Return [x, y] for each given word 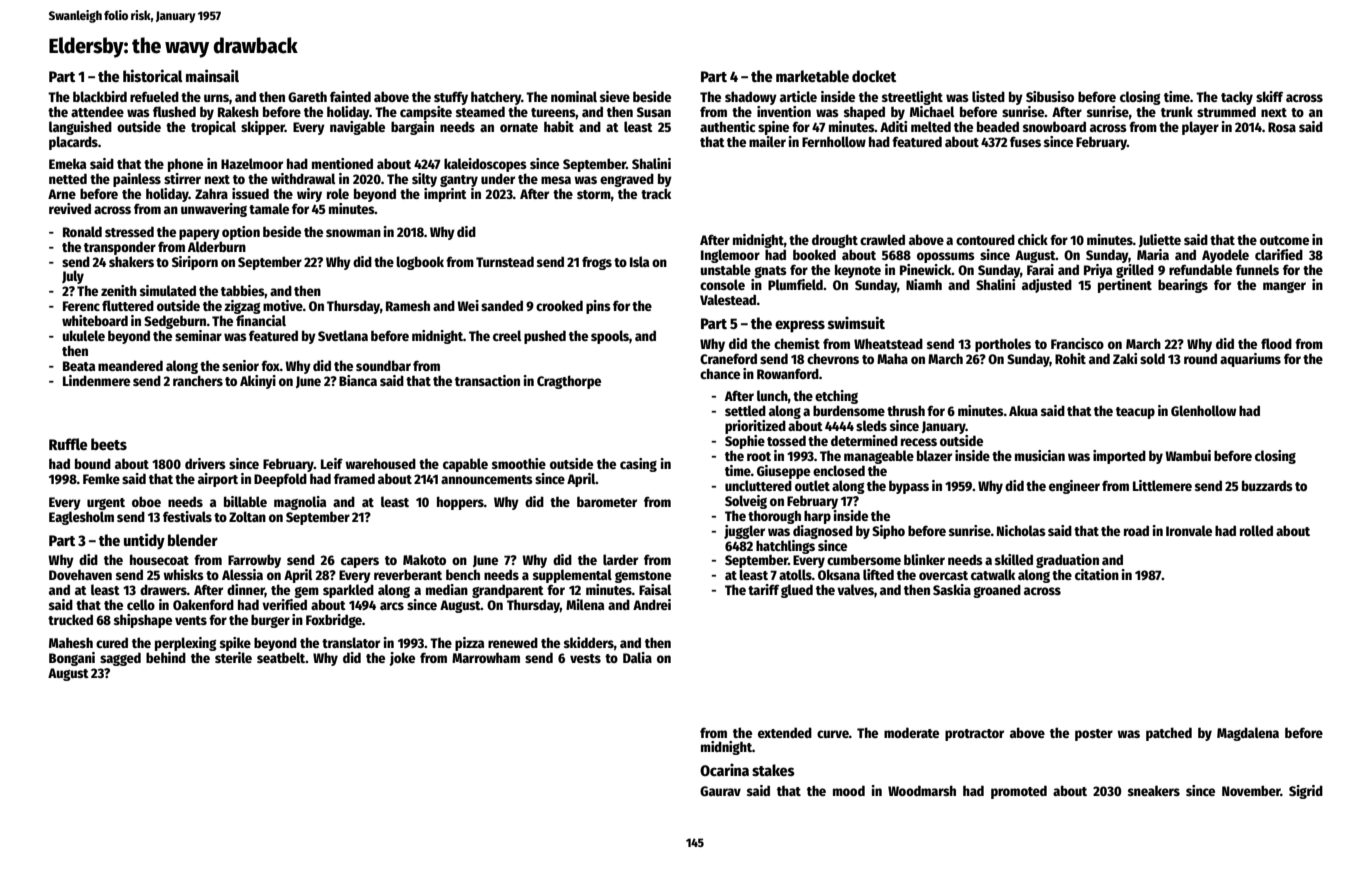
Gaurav [720, 791]
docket [874, 76]
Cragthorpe [569, 382]
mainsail [212, 75]
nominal [574, 96]
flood [1276, 343]
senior [240, 365]
